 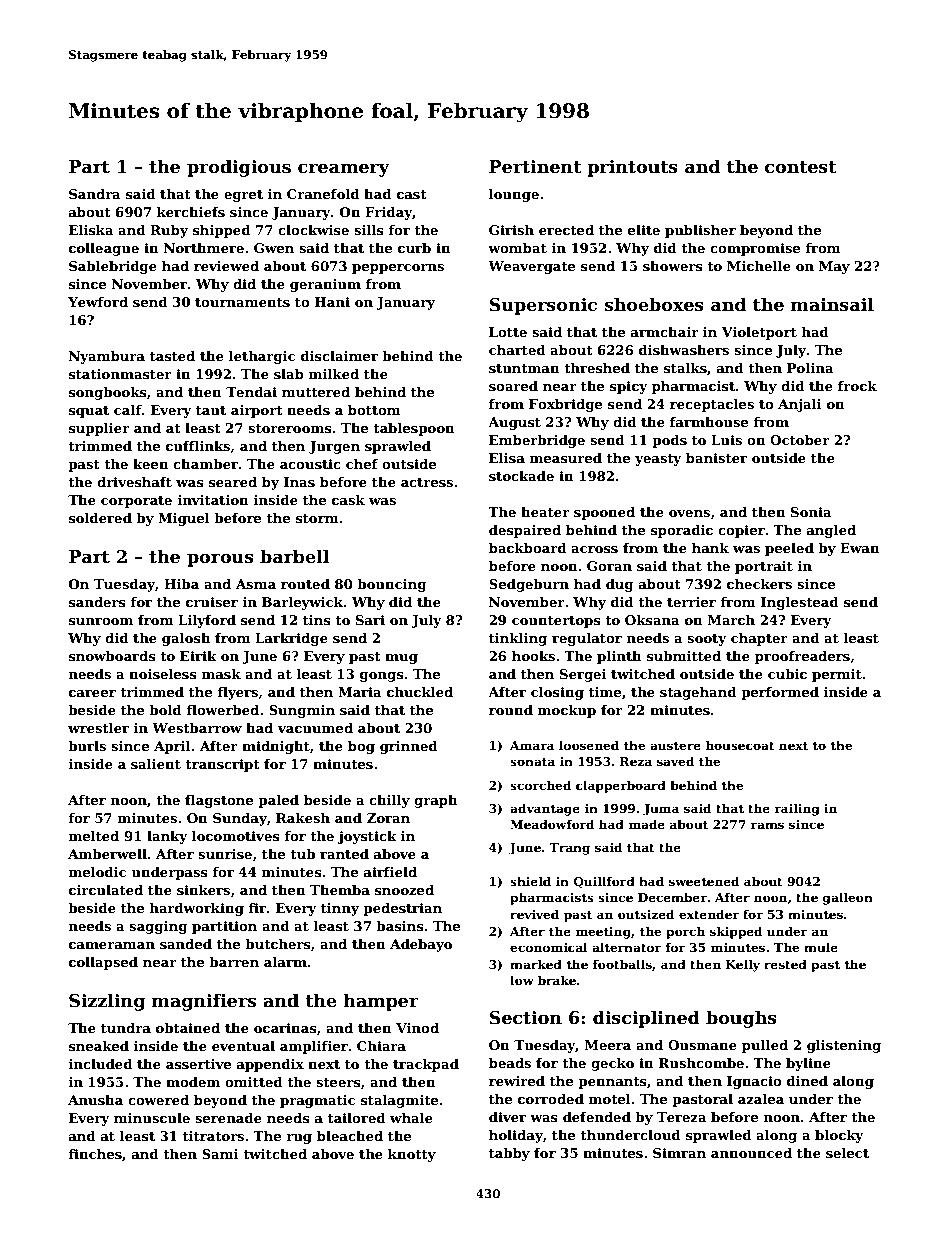 I want to click on contest, so click(x=801, y=167).
